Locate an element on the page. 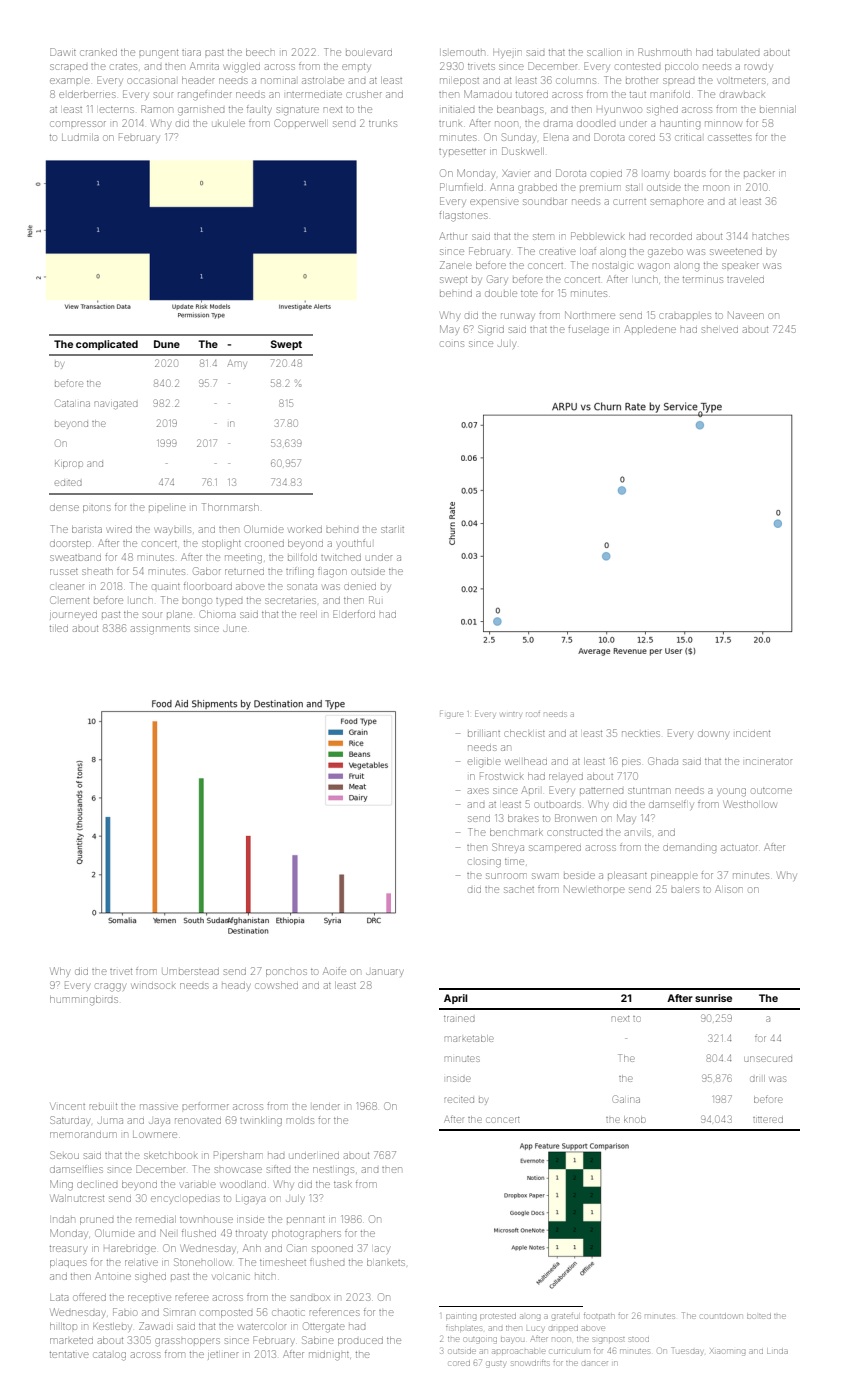 The height and width of the image is (1400, 849). jetliner is located at coordinates (223, 1356).
